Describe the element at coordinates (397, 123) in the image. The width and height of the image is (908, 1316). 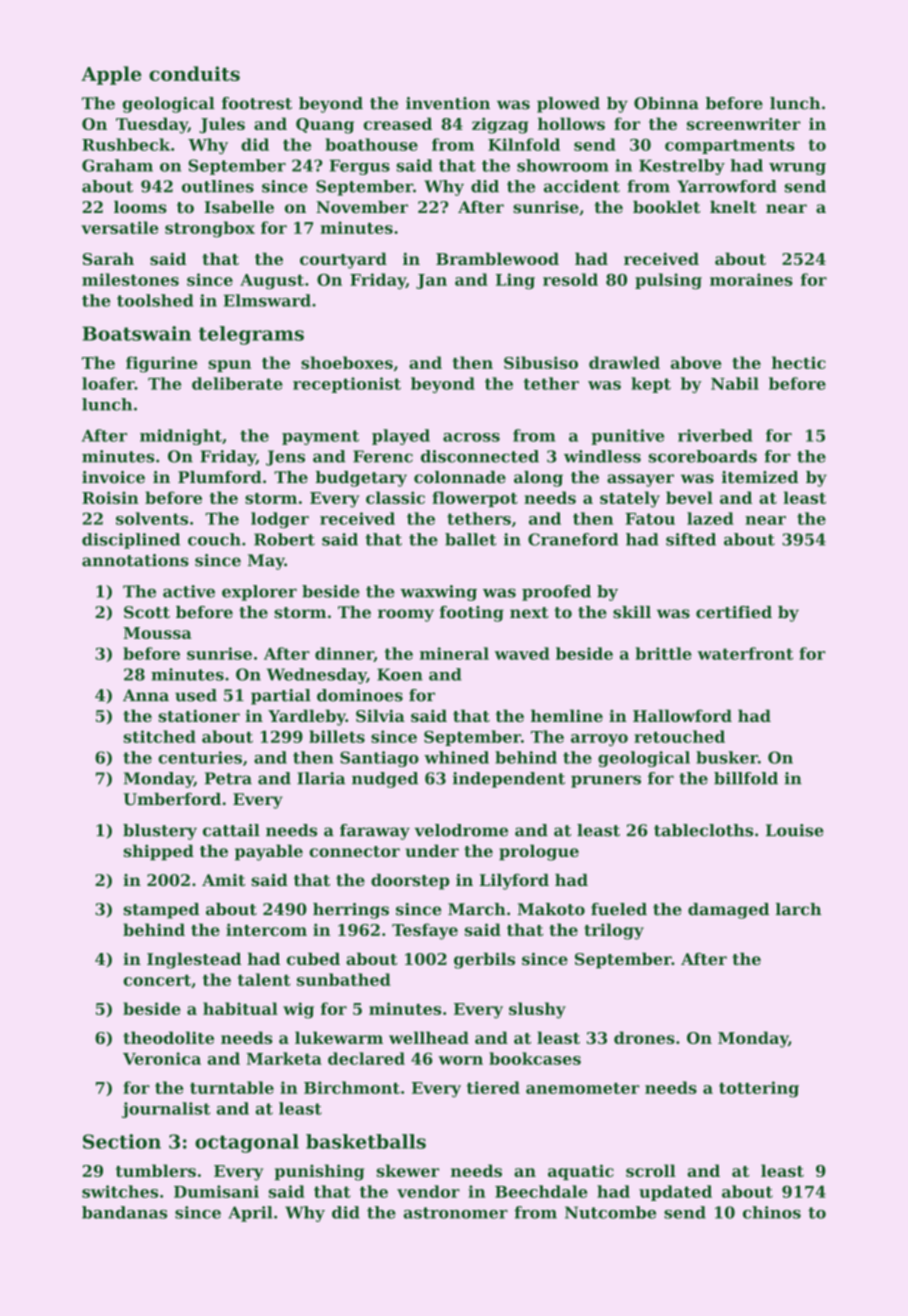
I see `creased` at that location.
